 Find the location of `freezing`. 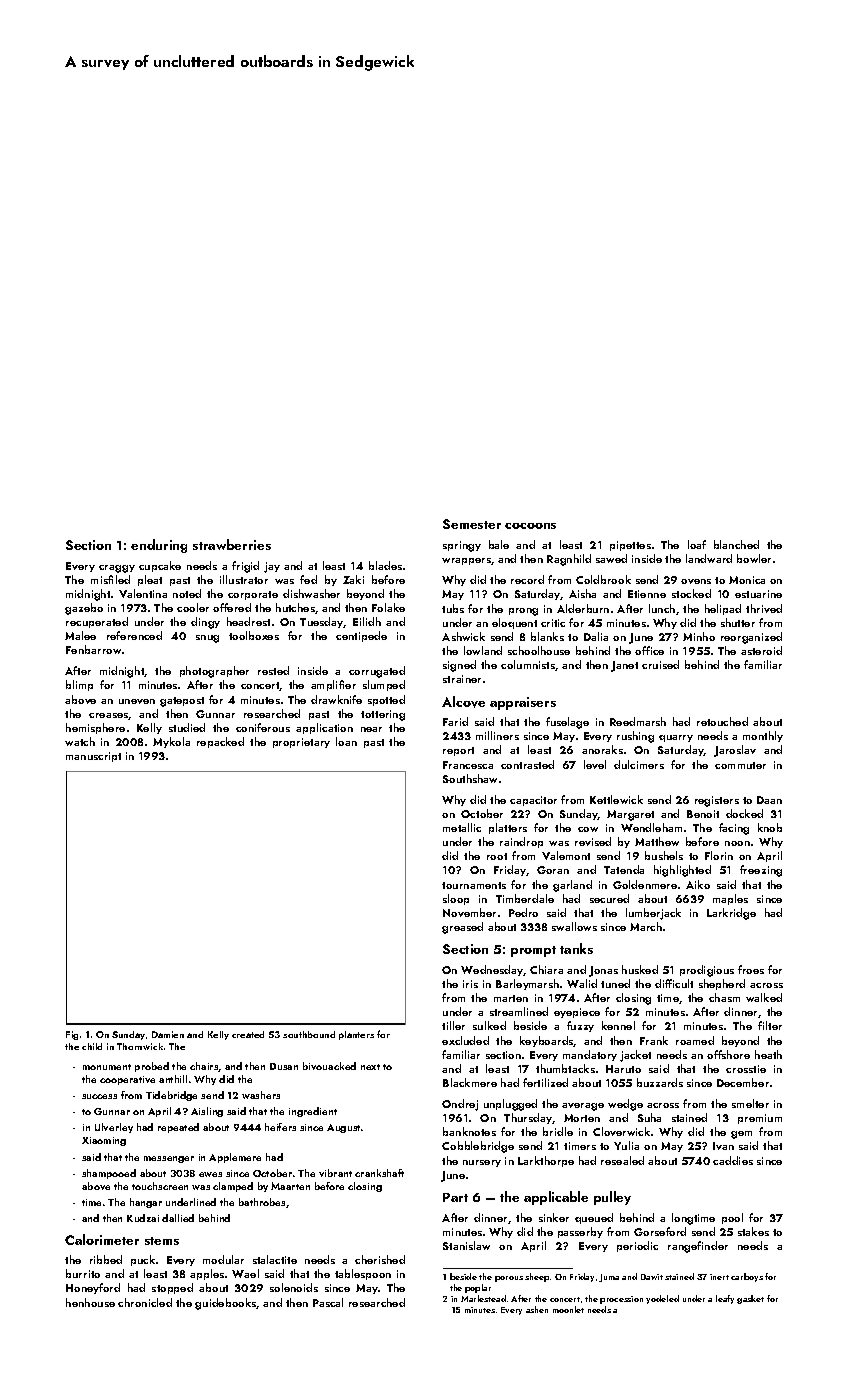

freezing is located at coordinates (761, 871).
